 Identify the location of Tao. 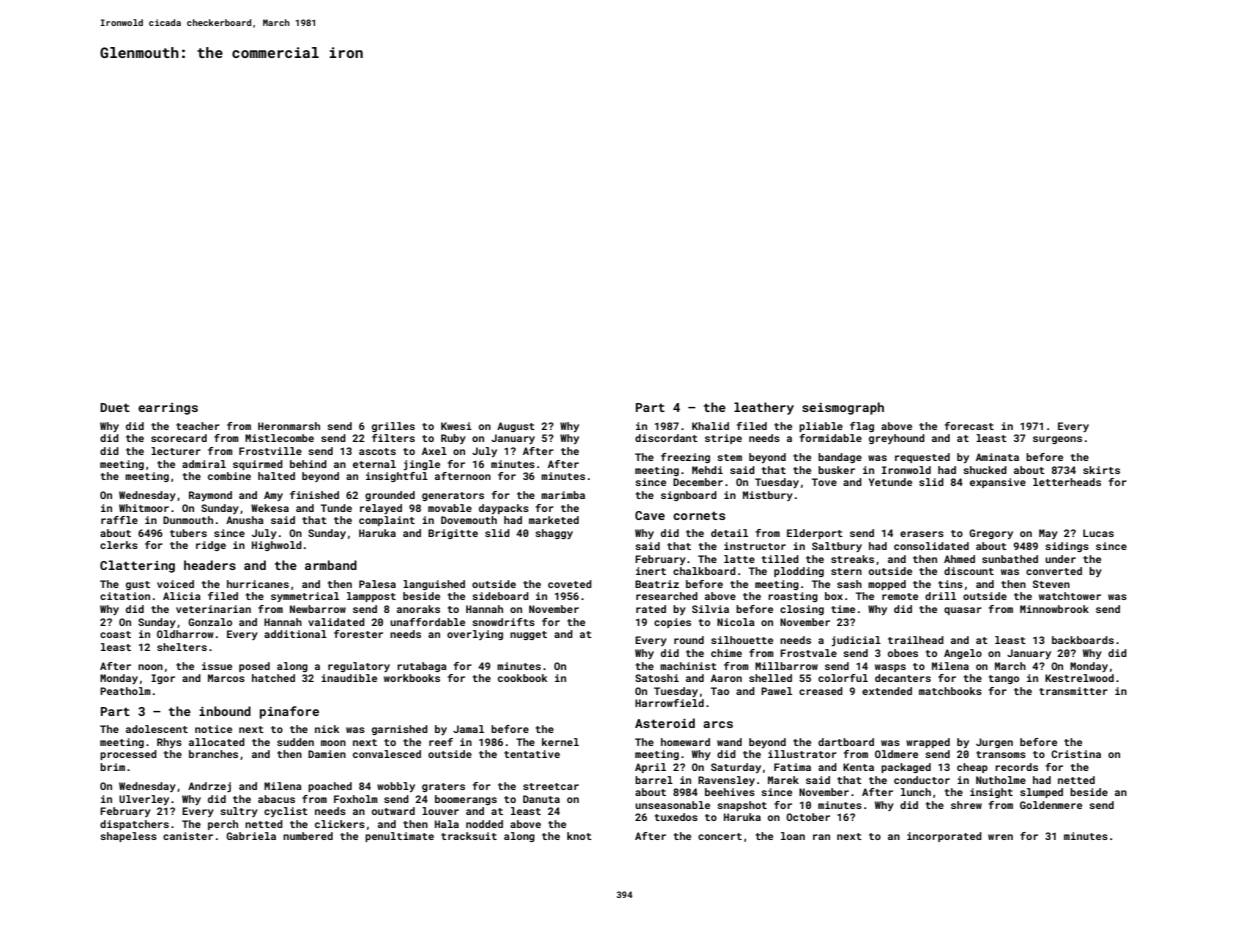
(720, 691).
